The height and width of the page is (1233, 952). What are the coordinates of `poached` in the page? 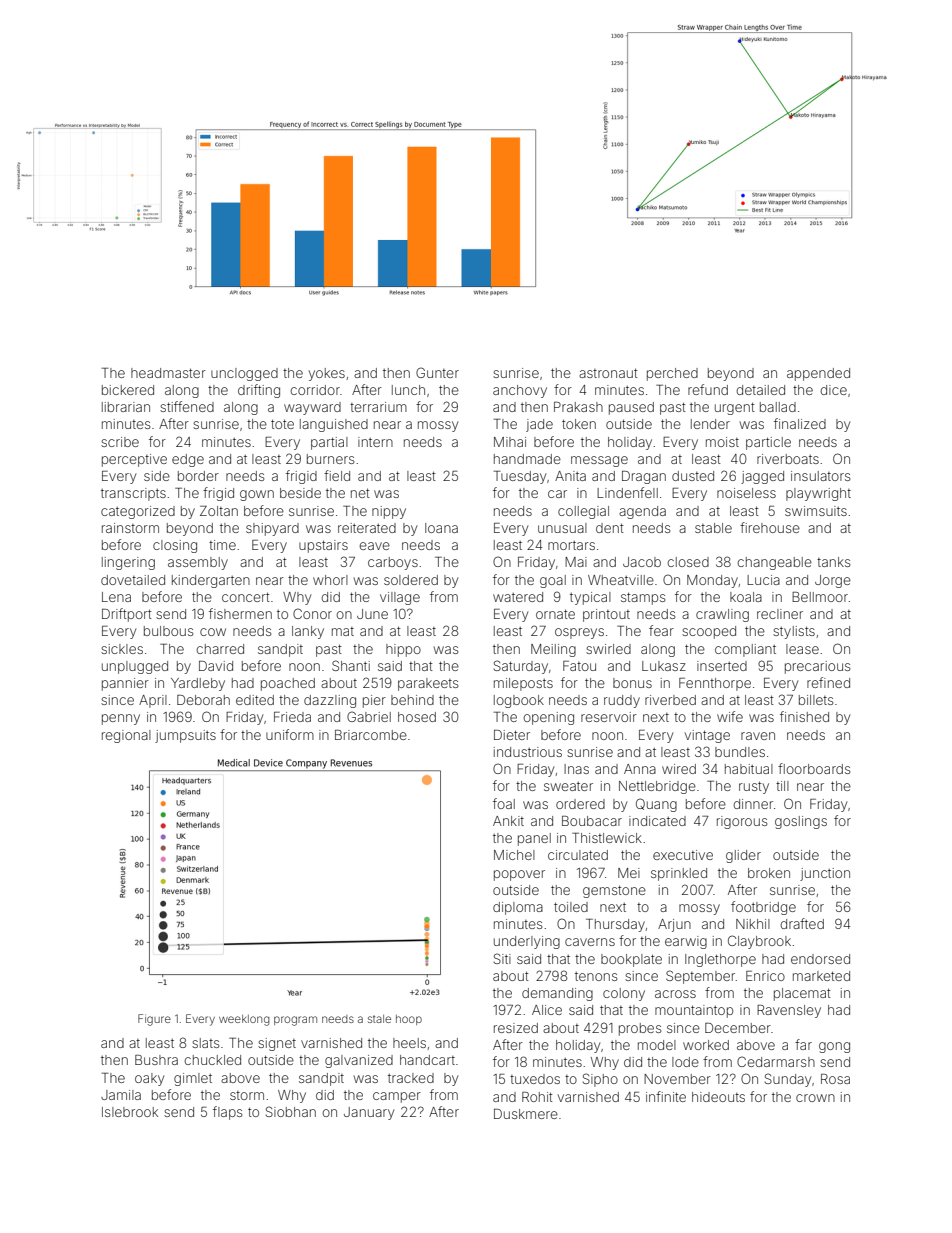 It's located at (288, 684).
